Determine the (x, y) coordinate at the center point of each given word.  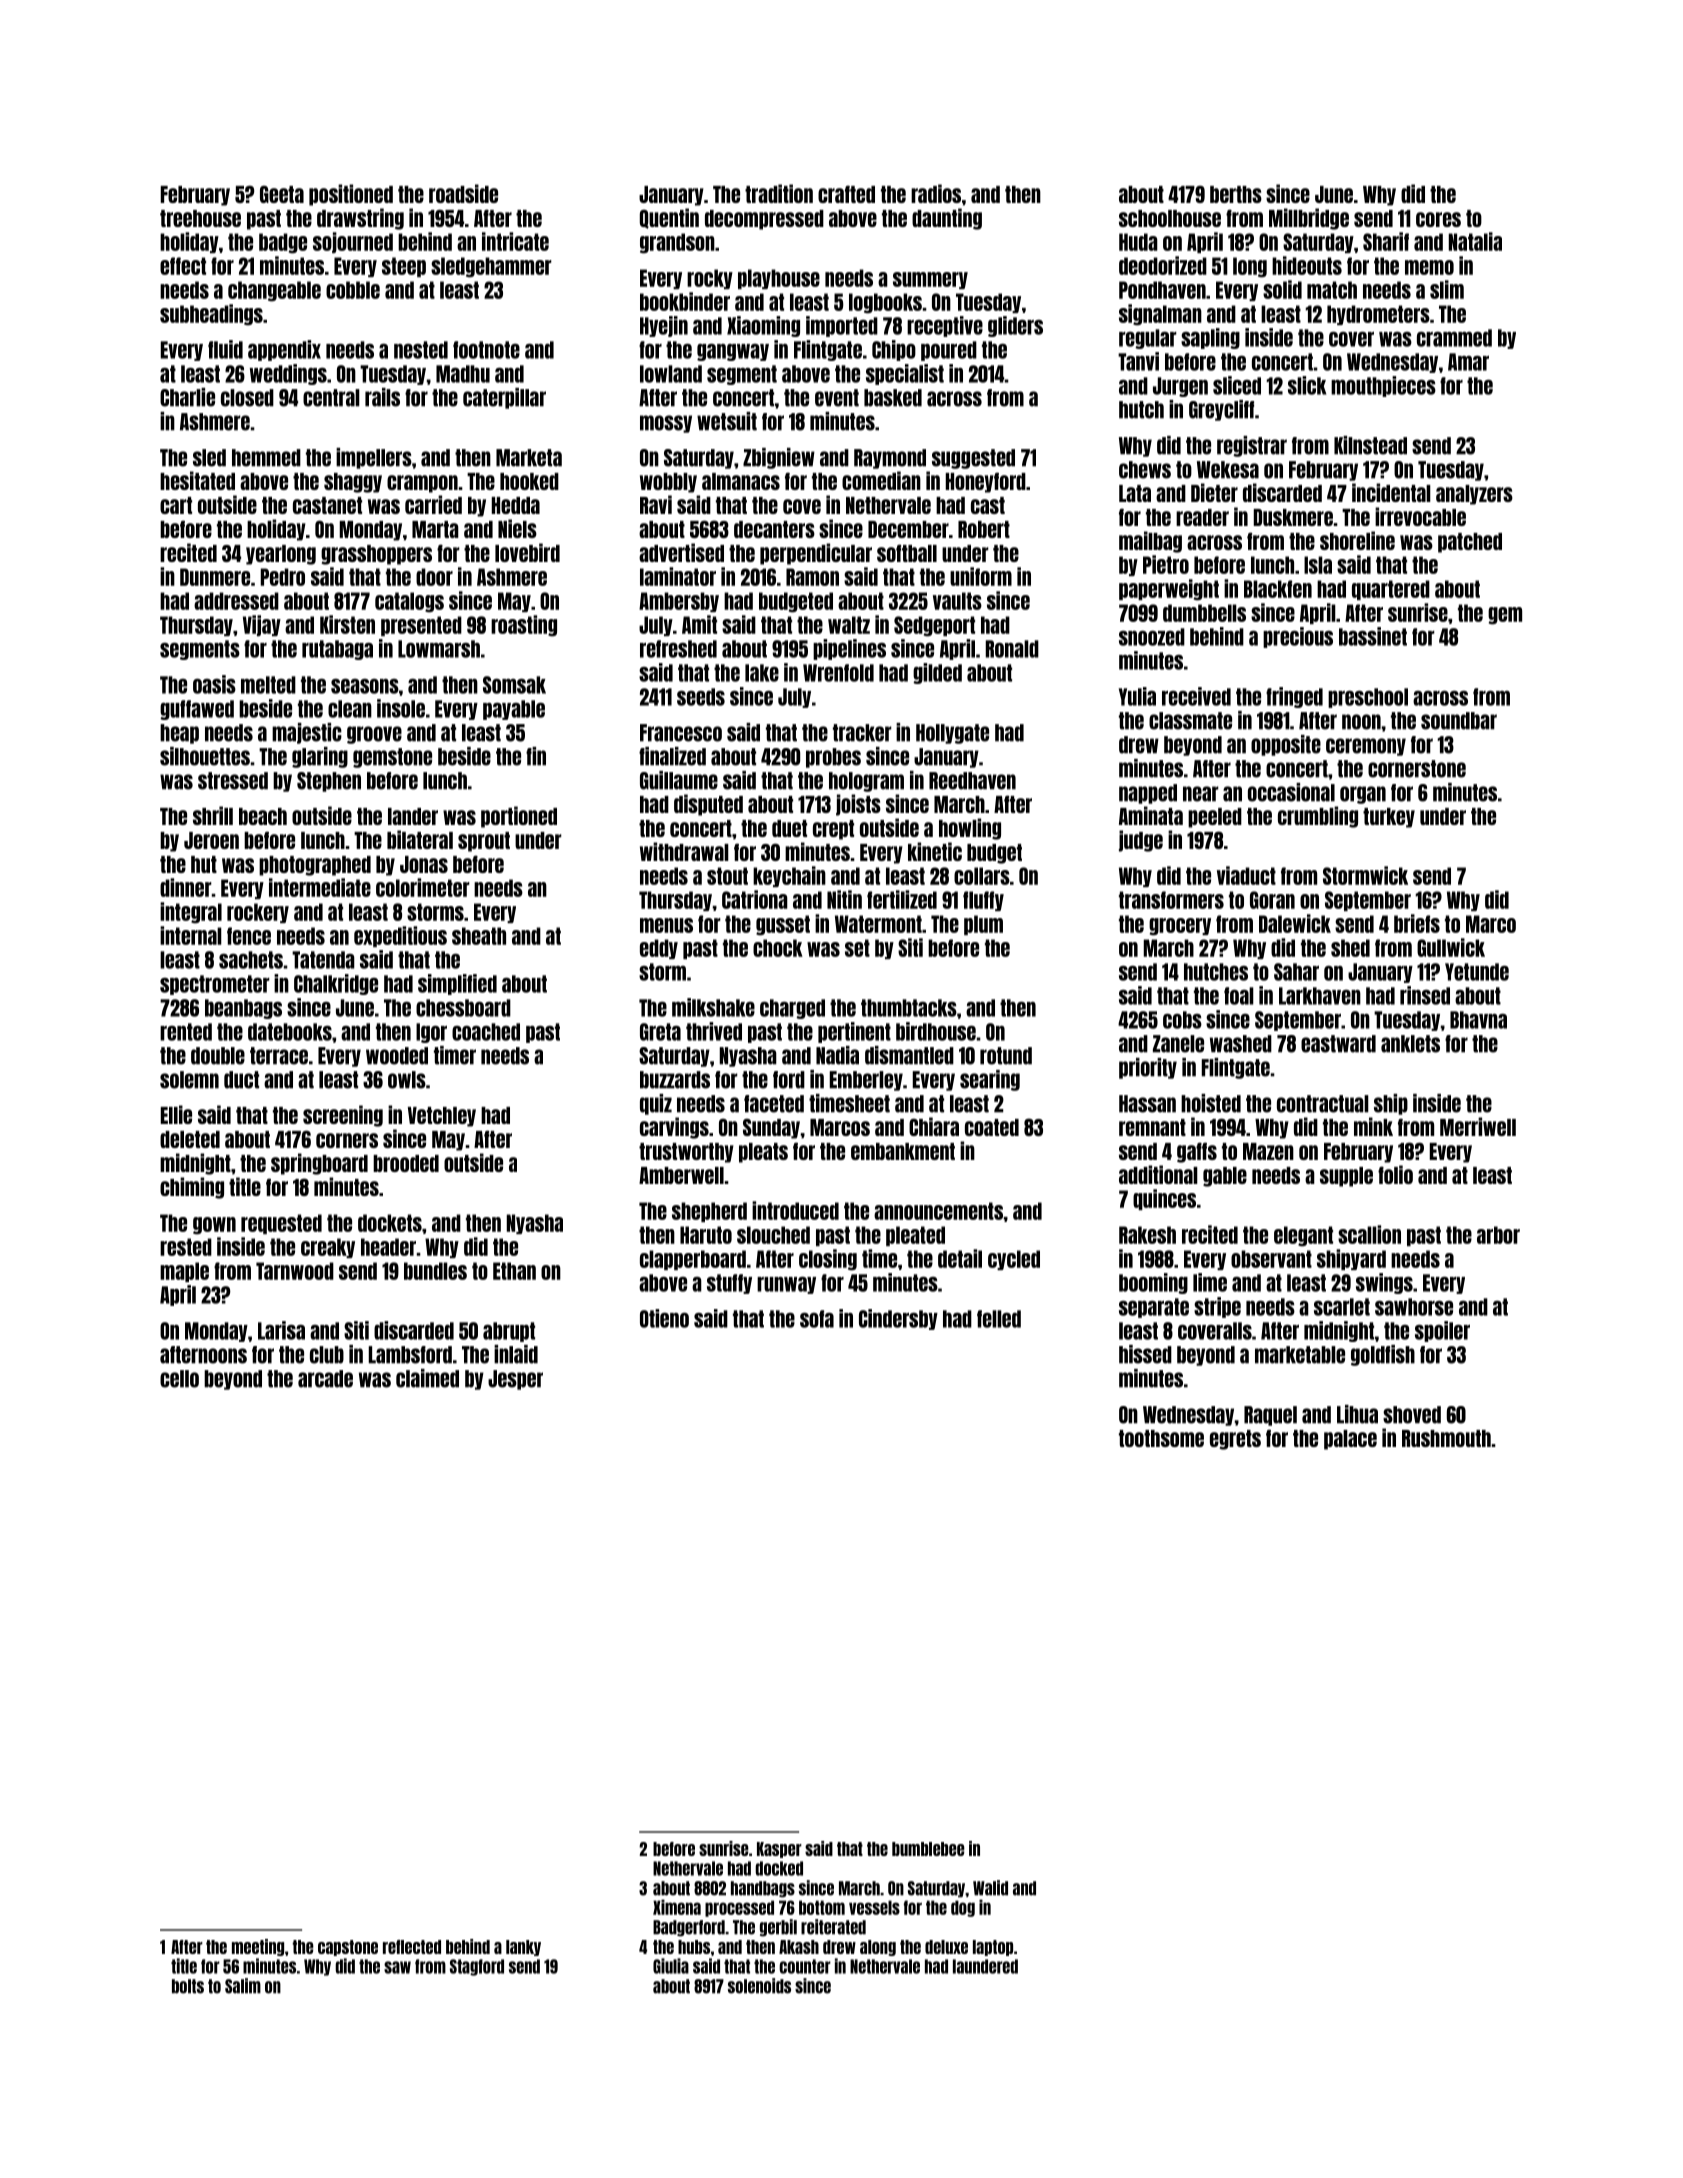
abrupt (509, 1332)
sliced (1237, 385)
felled (999, 1319)
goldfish (1383, 1355)
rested (186, 1247)
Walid (990, 1888)
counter (805, 1966)
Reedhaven (972, 781)
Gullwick (1451, 947)
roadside (463, 193)
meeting (258, 1947)
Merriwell (1478, 1126)
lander (413, 816)
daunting (947, 219)
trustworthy (686, 1153)
